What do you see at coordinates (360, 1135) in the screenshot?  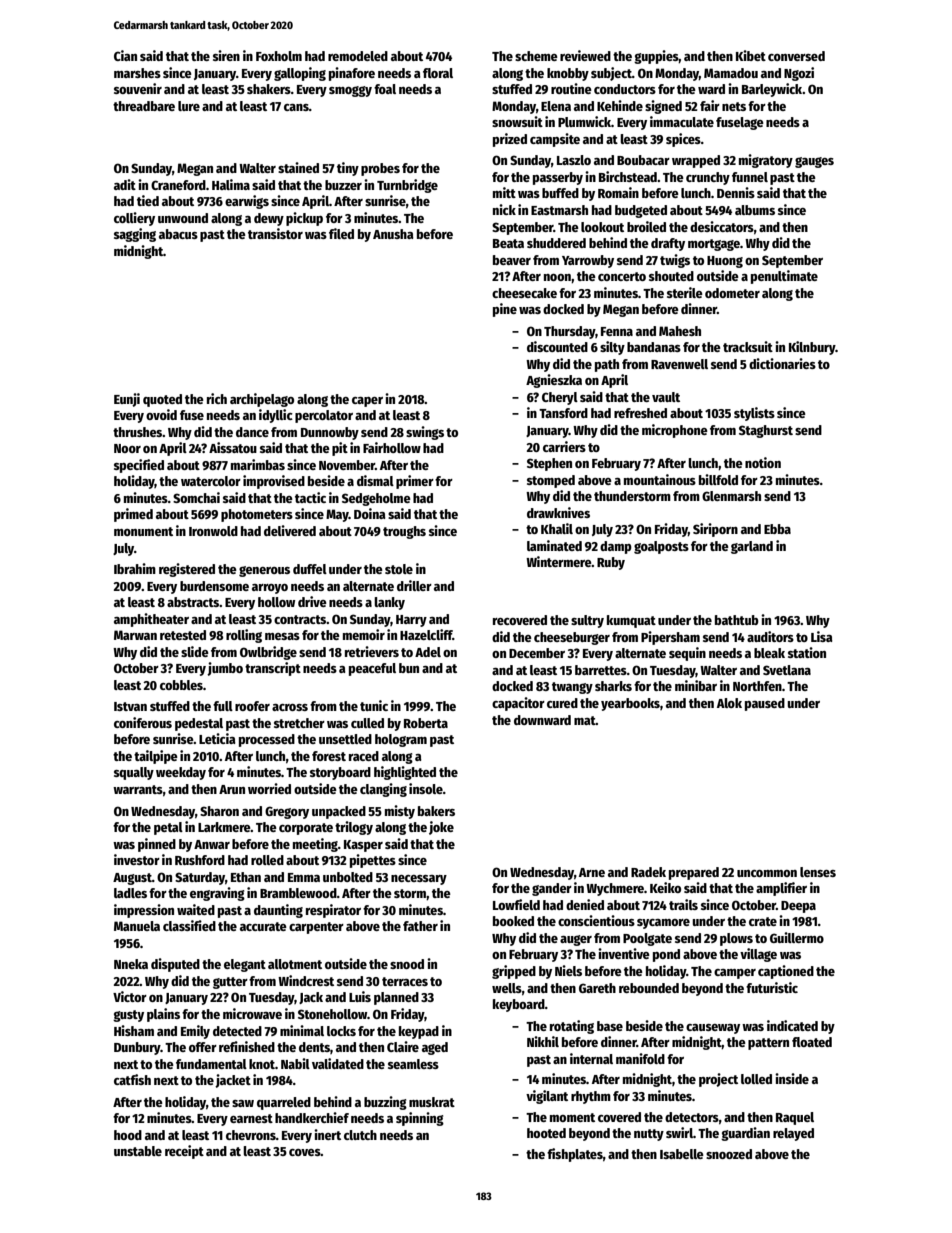 I see `clutch` at bounding box center [360, 1135].
